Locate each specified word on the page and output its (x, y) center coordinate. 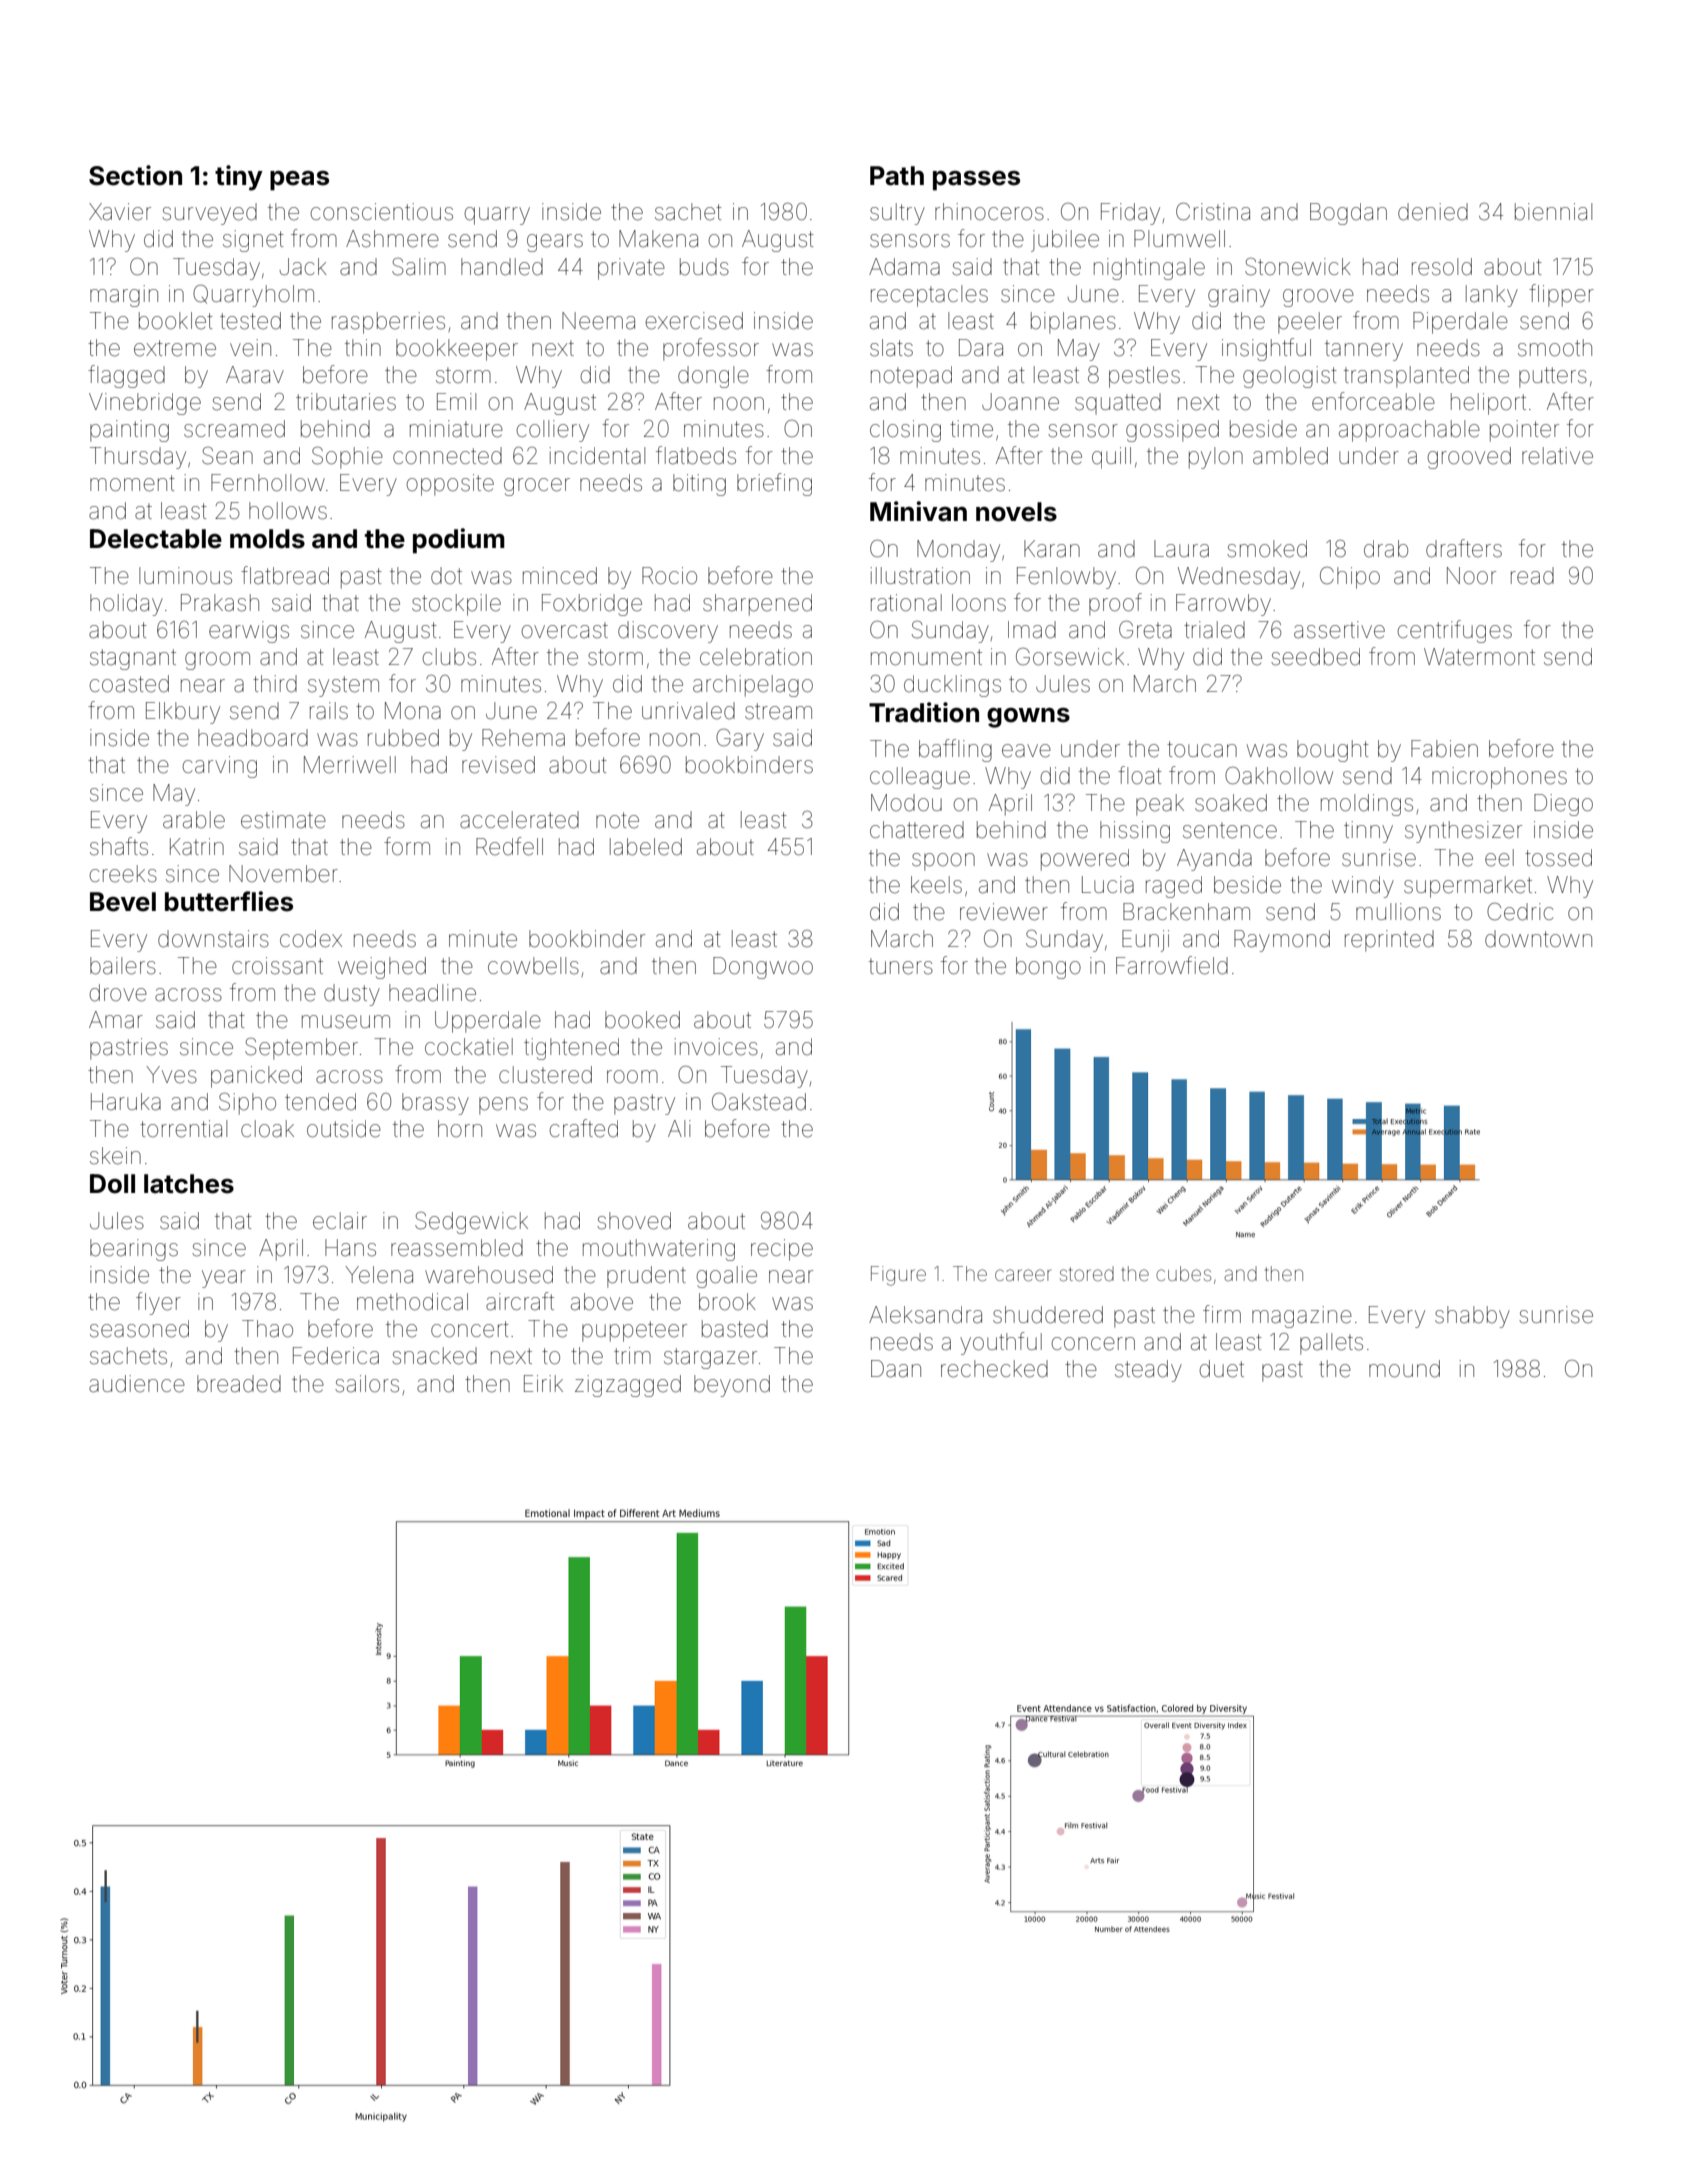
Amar (116, 1020)
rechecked (994, 1369)
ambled (1290, 456)
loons (979, 603)
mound (1404, 1369)
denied (1433, 212)
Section (135, 175)
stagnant (133, 659)
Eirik (543, 1383)
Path (897, 176)
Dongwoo (763, 968)
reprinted (1389, 941)
